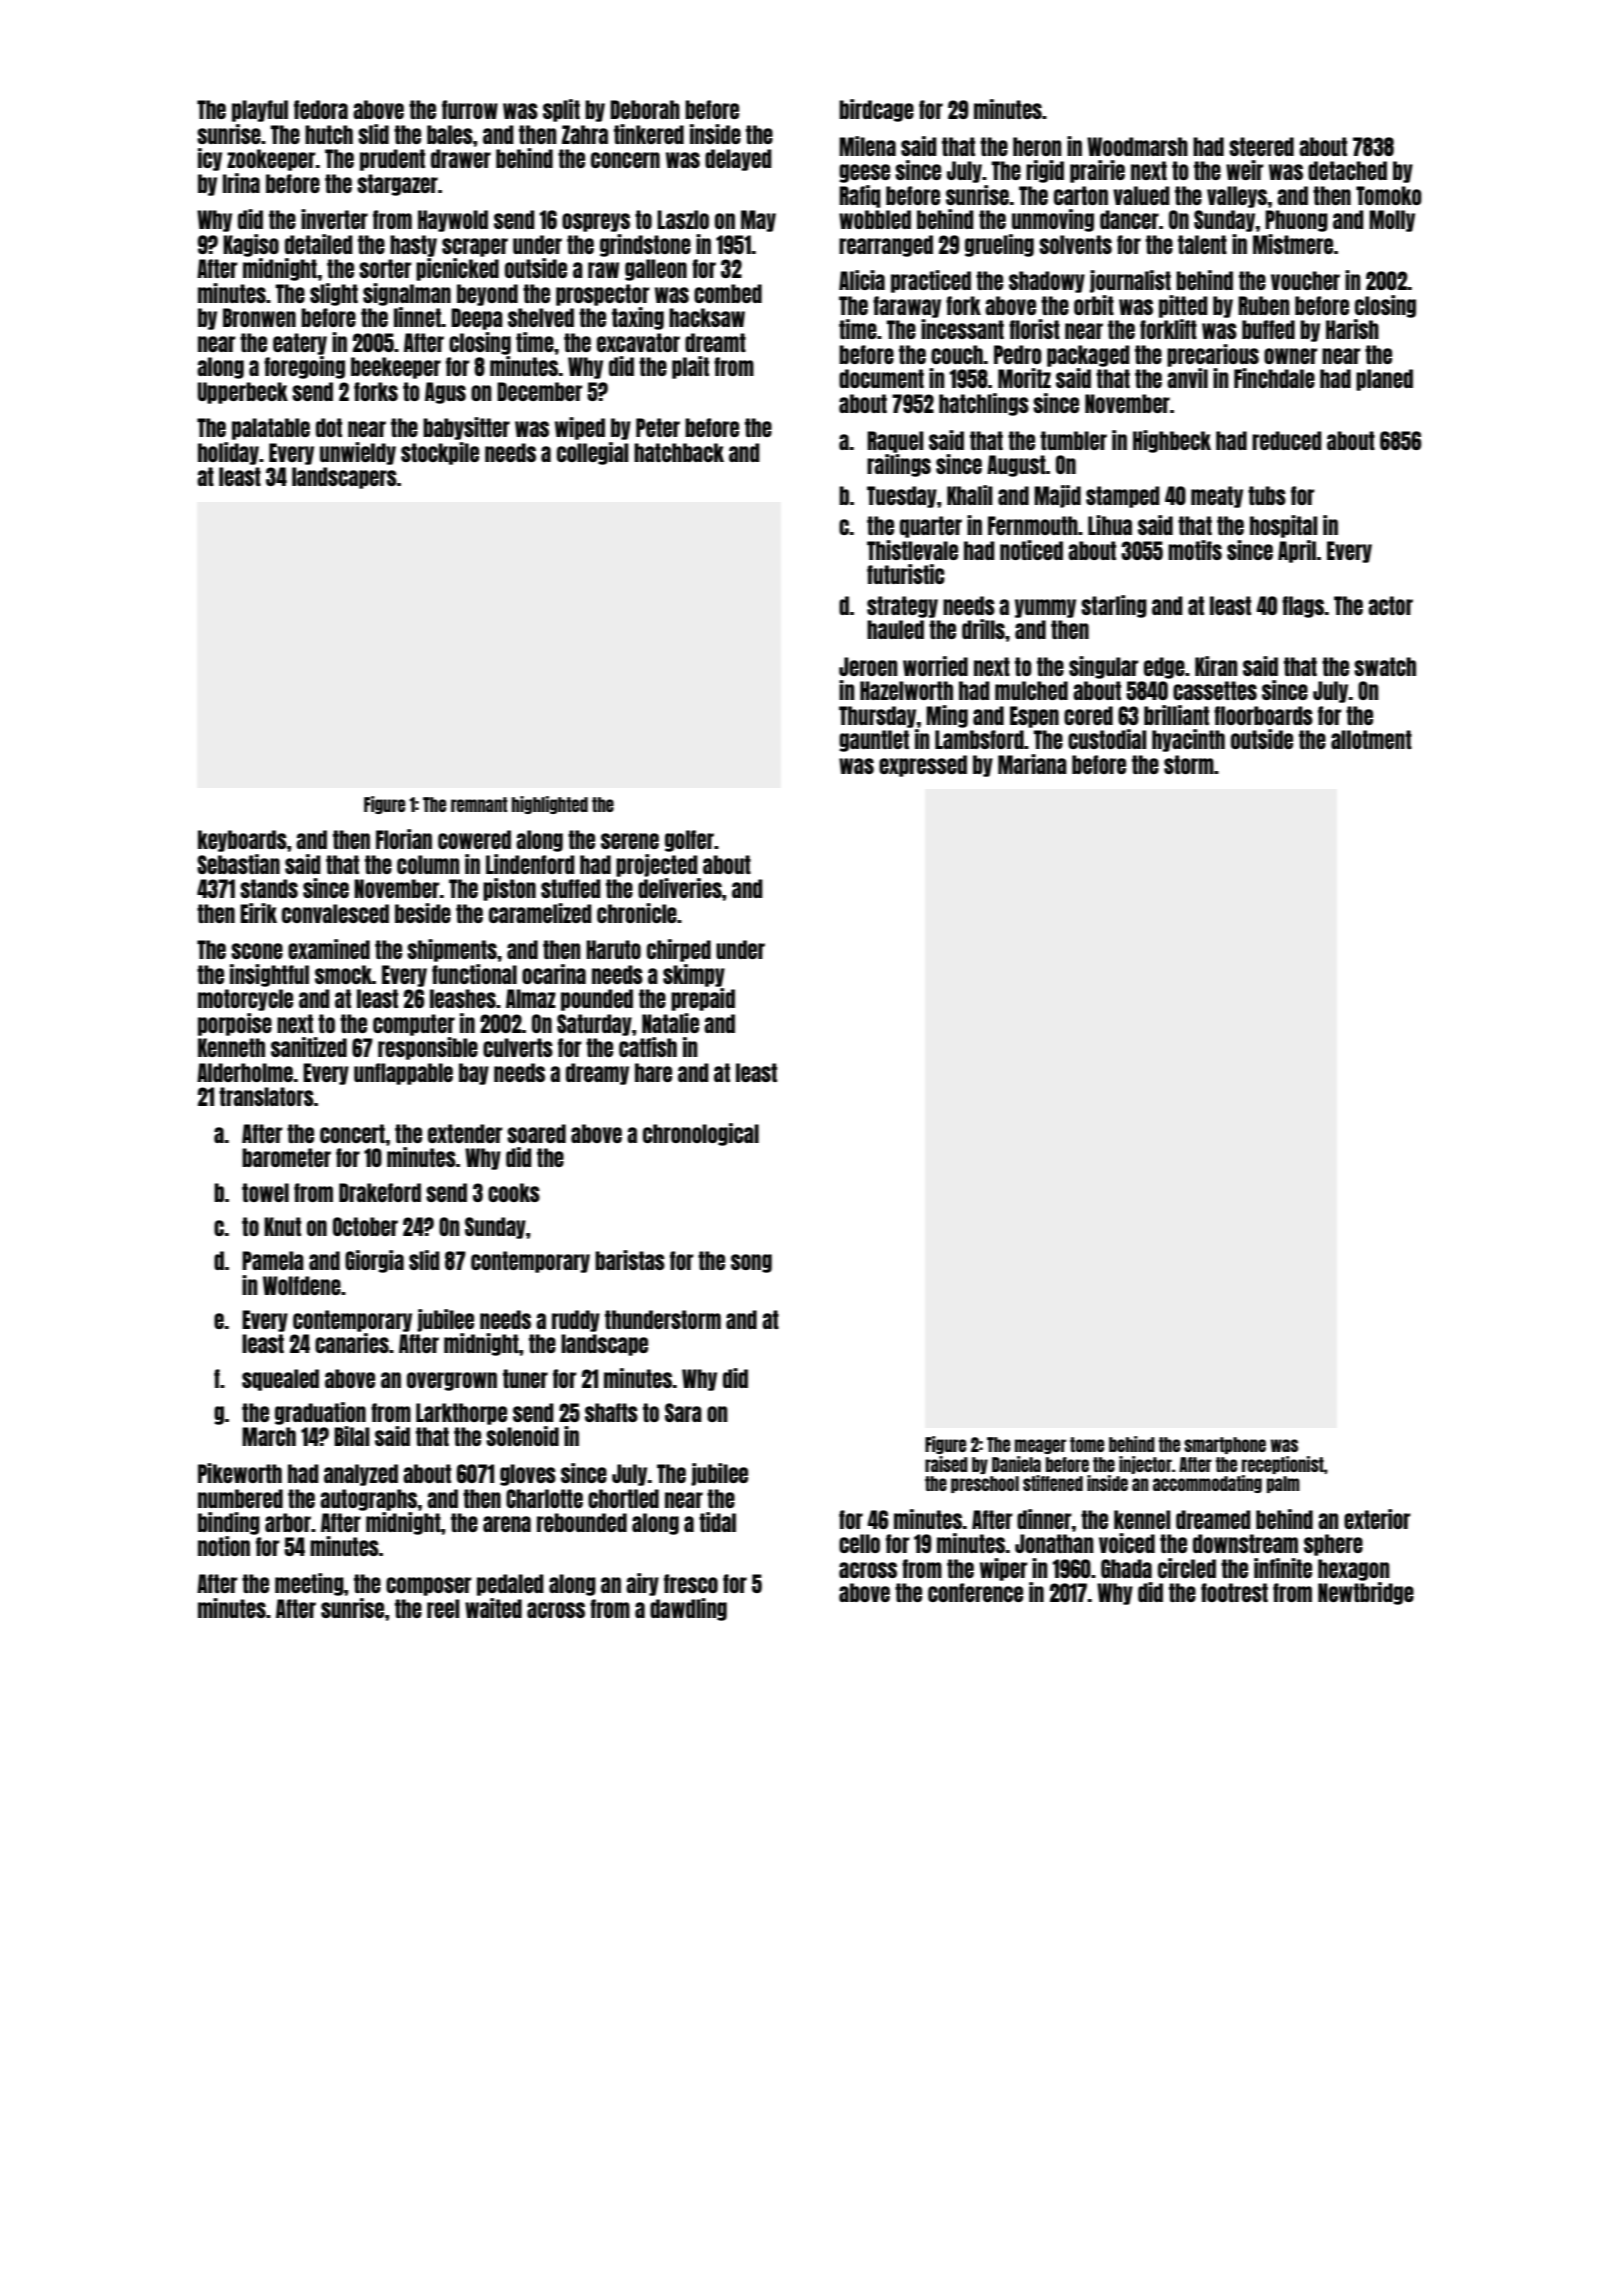 The height and width of the document is (2292, 1620). What do you see at coordinates (507, 1524) in the document?
I see `arena` at bounding box center [507, 1524].
